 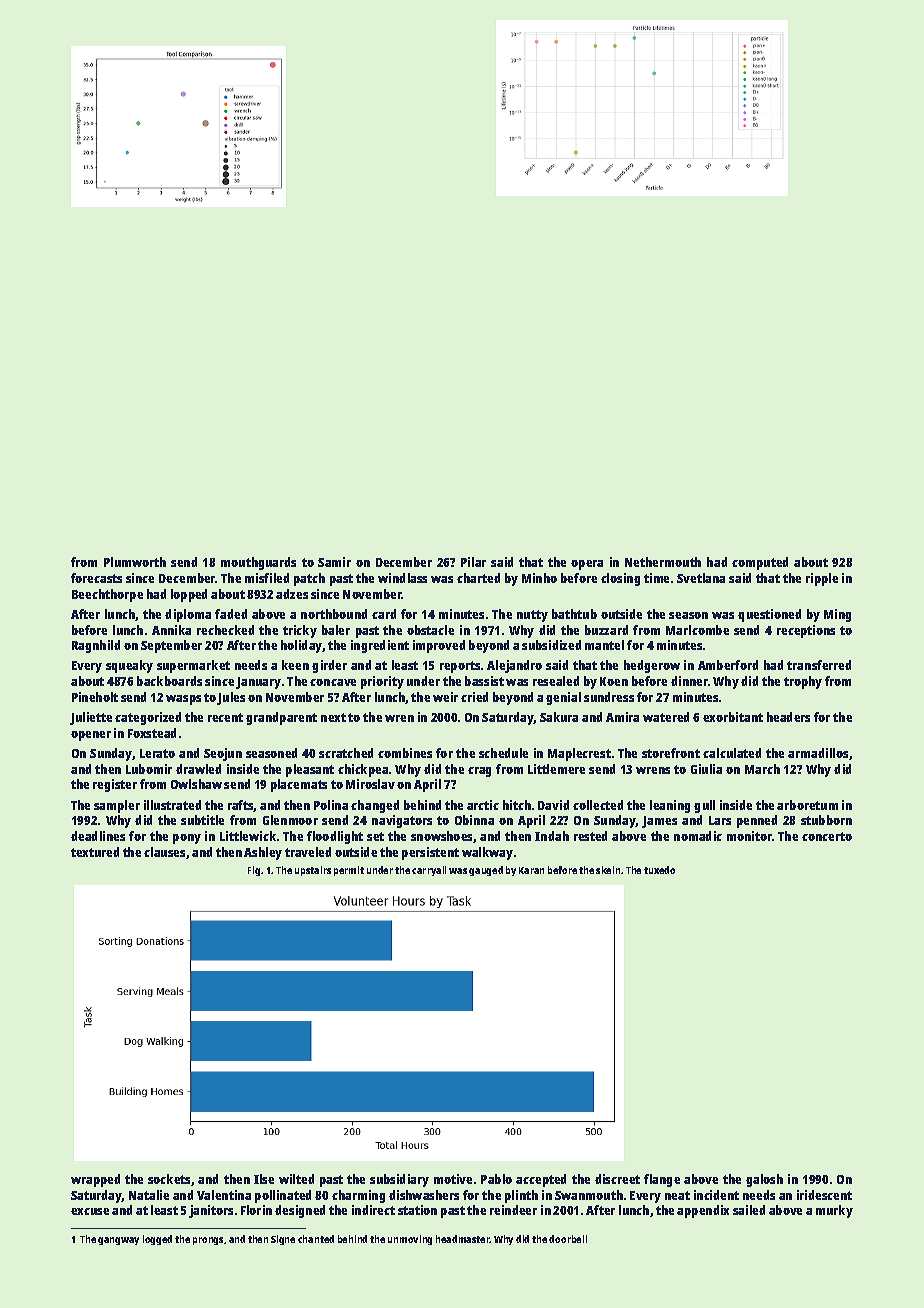 I want to click on Pilar, so click(x=473, y=562).
